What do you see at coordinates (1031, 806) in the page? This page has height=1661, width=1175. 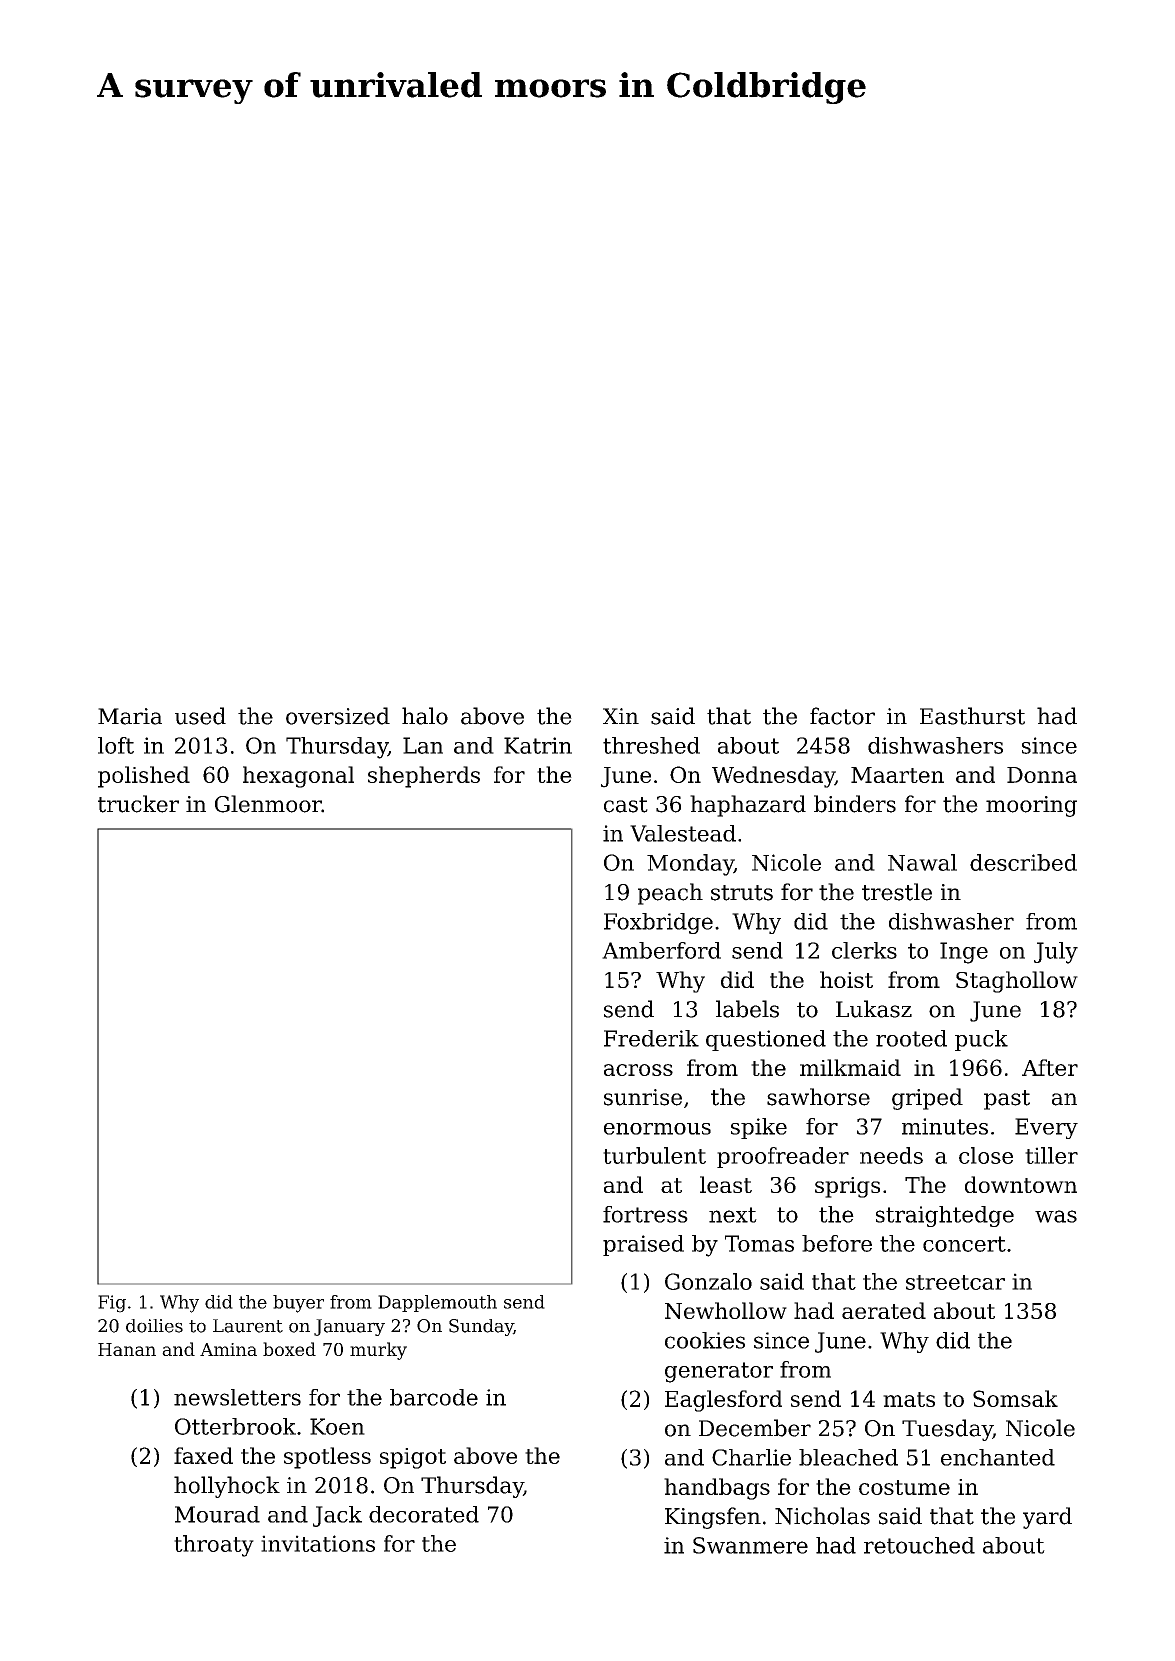 I see `mooring` at bounding box center [1031, 806].
